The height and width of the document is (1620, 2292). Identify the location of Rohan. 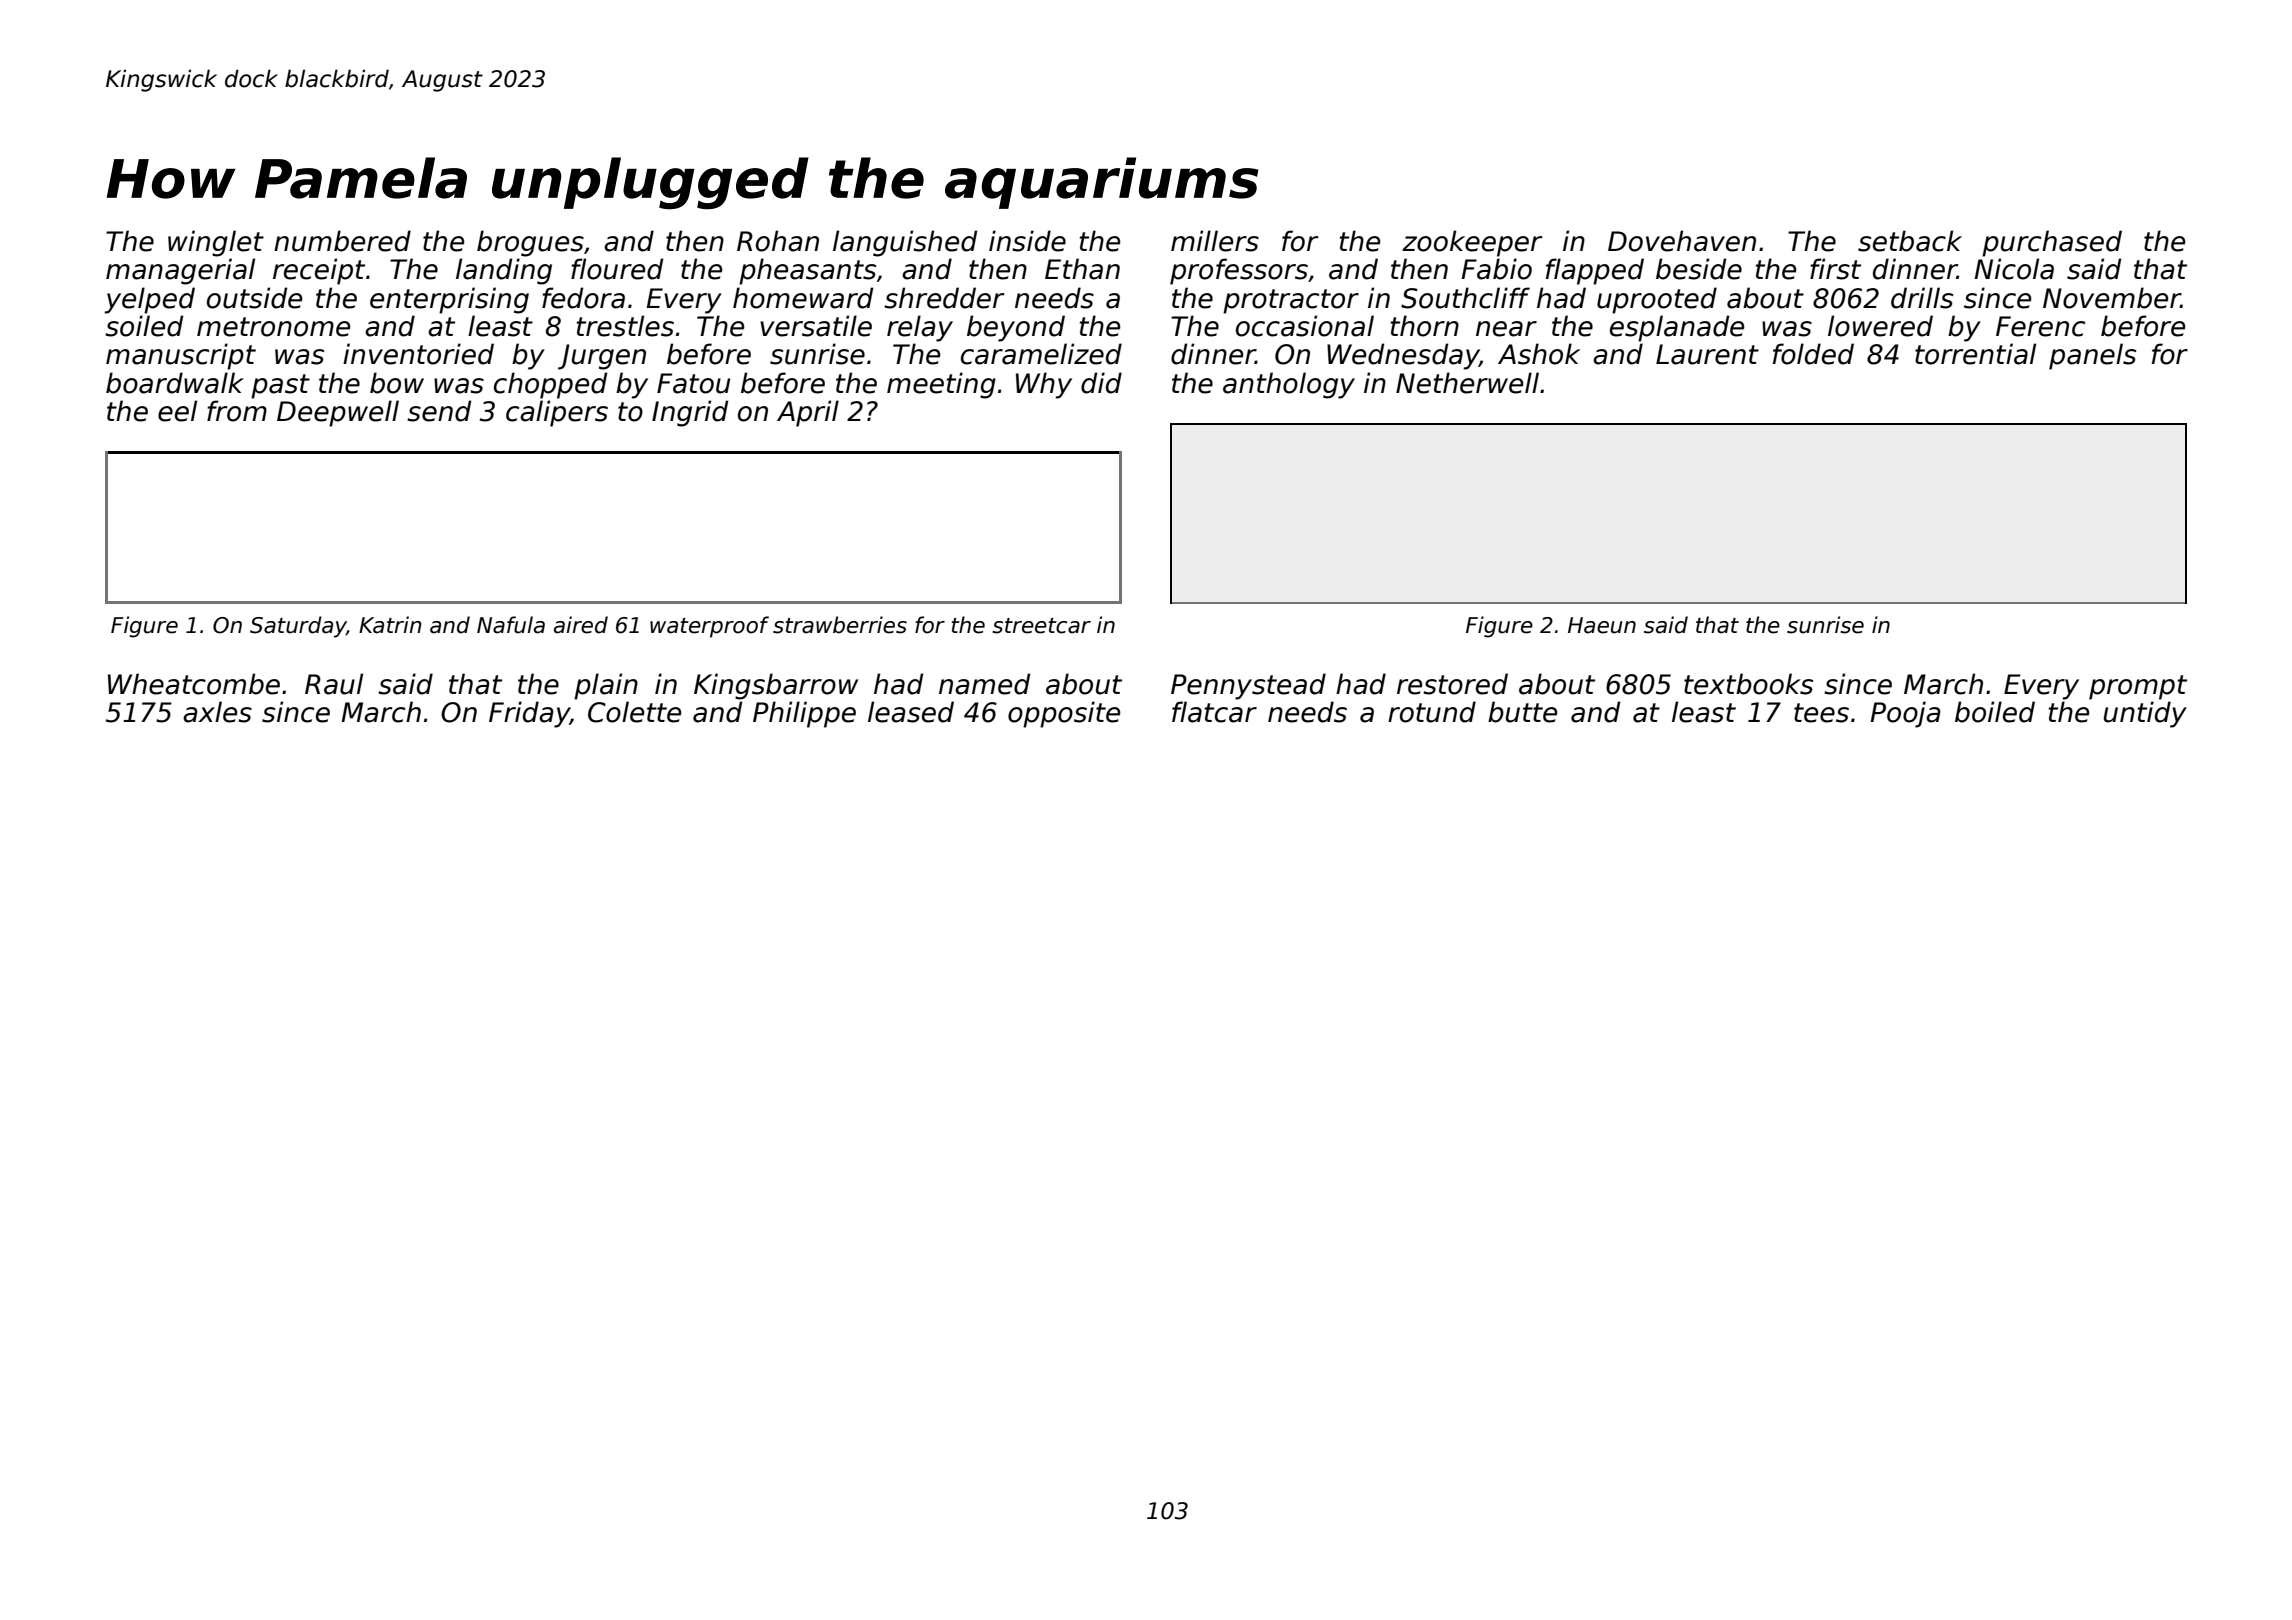
(778, 241).
